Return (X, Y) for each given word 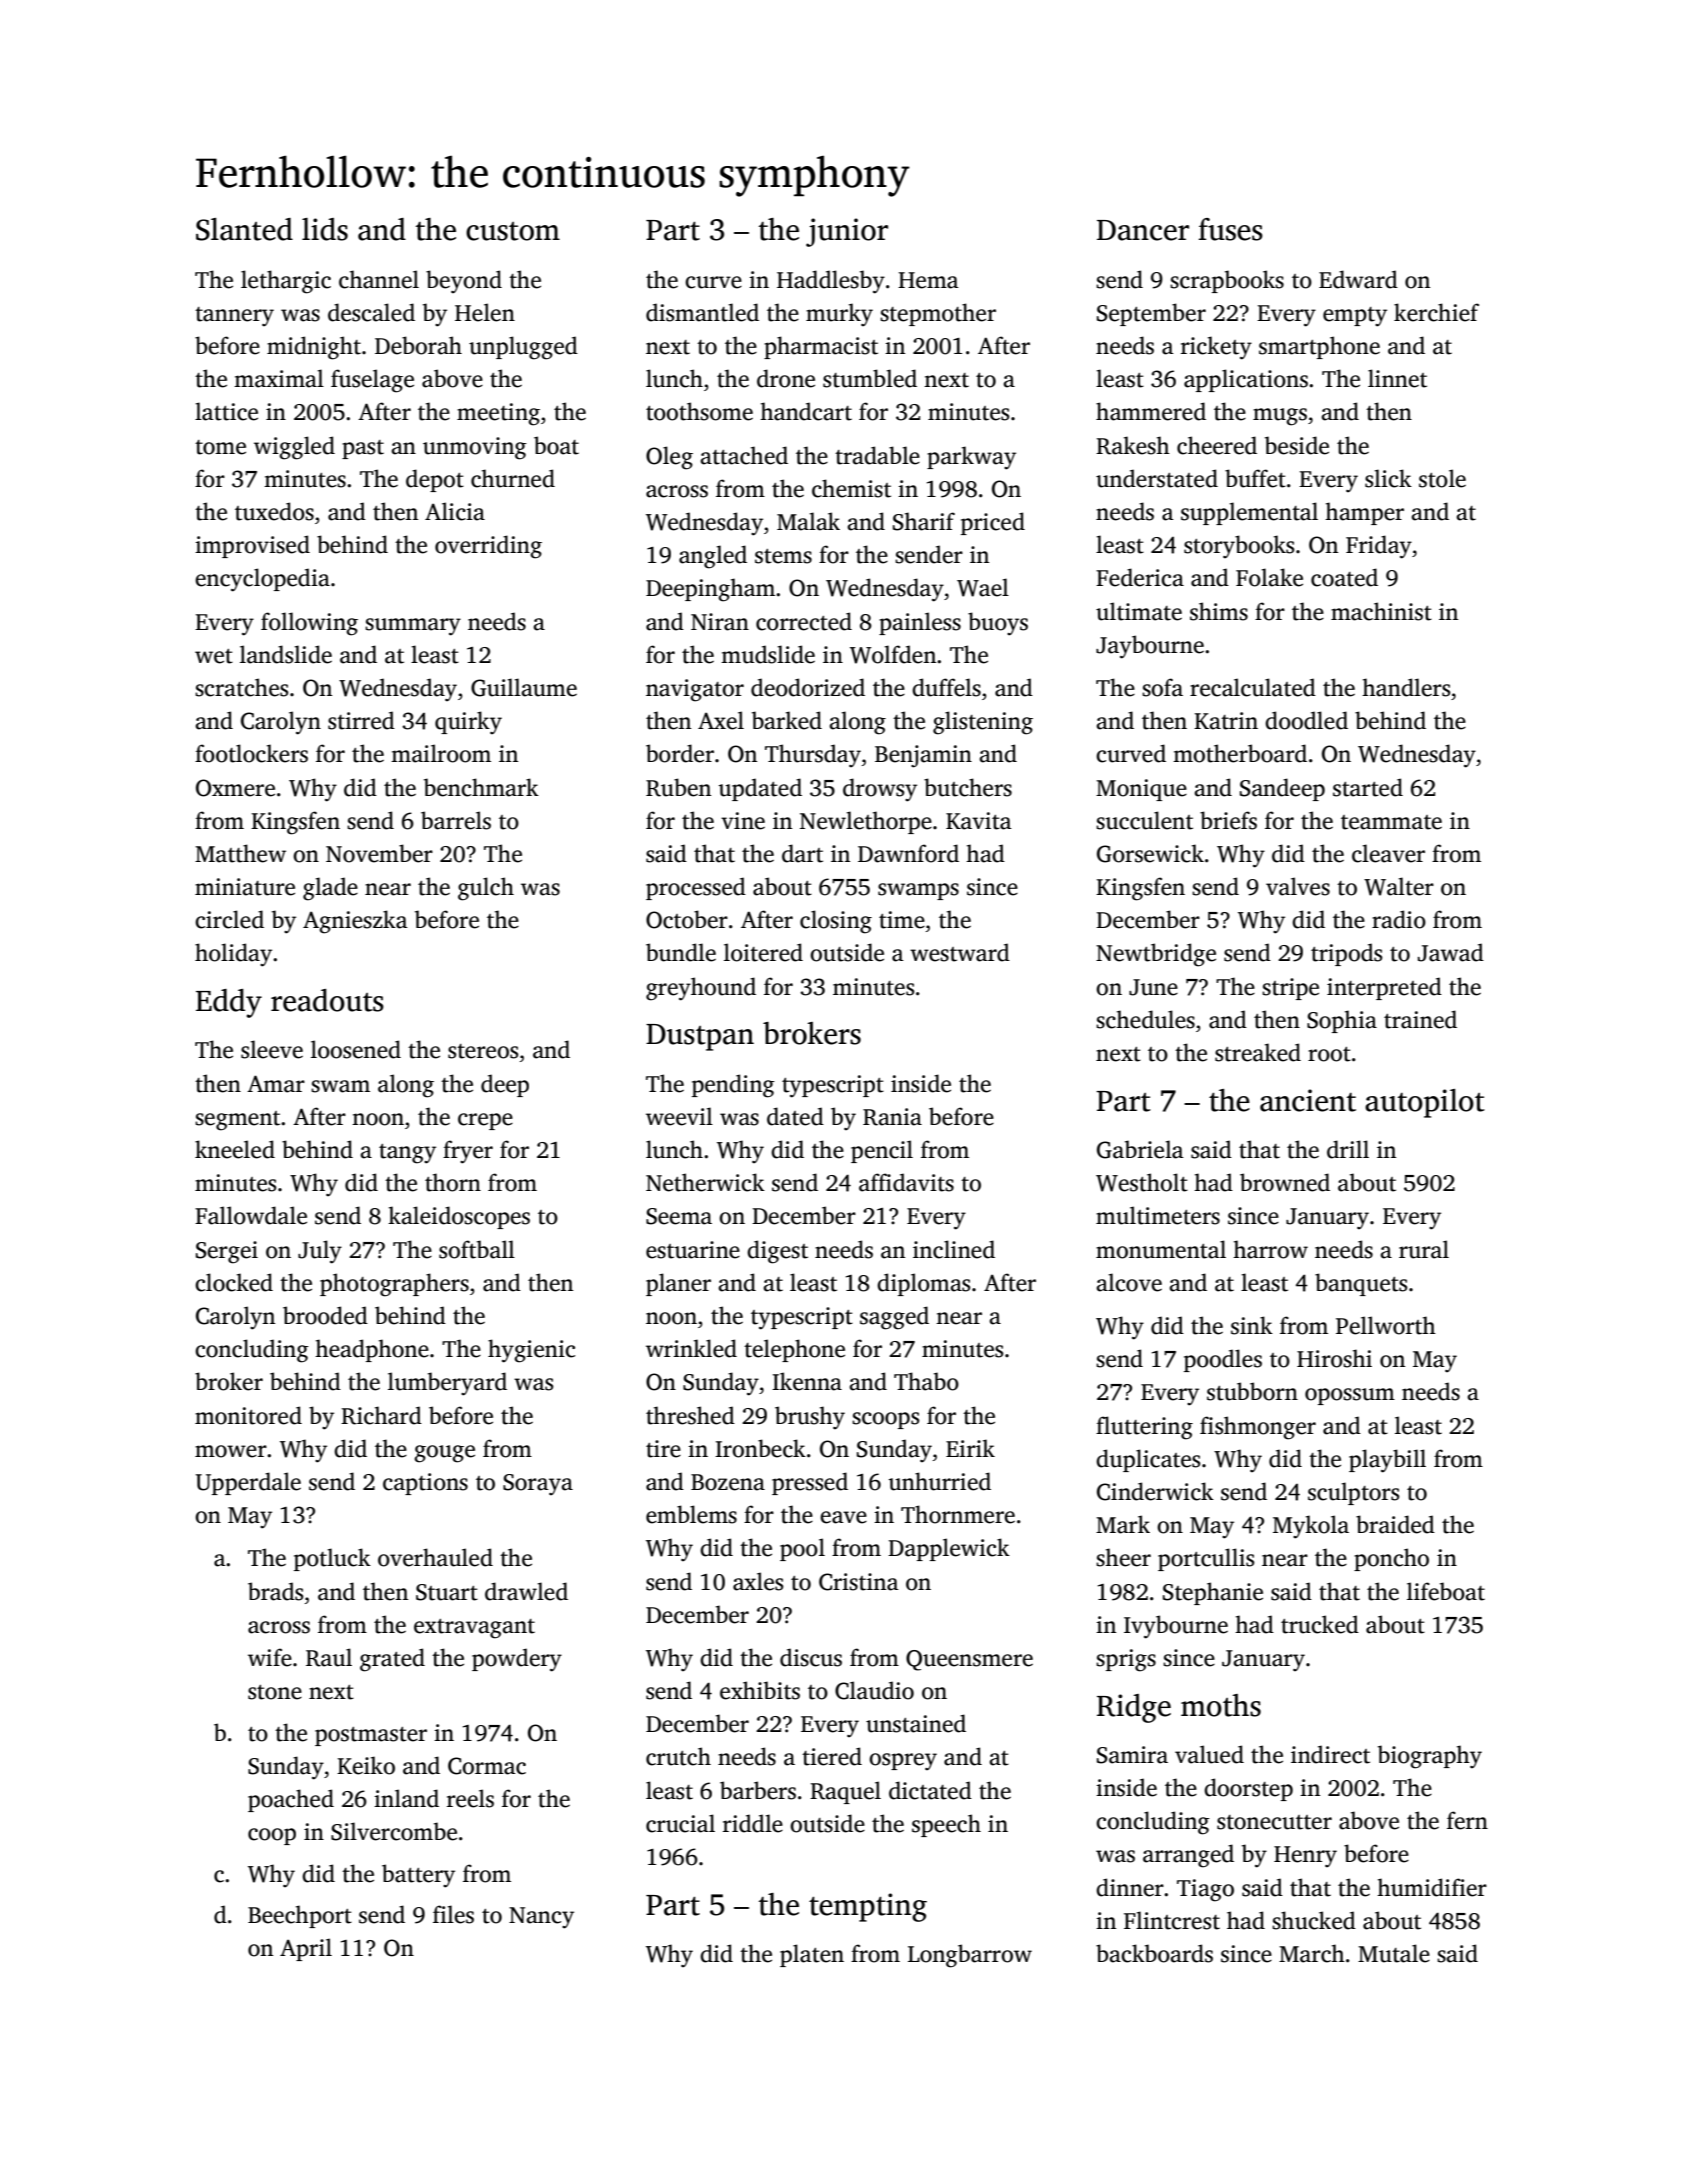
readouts (327, 1000)
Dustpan (700, 1037)
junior (847, 232)
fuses (1231, 229)
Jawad (1451, 952)
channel (379, 279)
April (306, 1949)
